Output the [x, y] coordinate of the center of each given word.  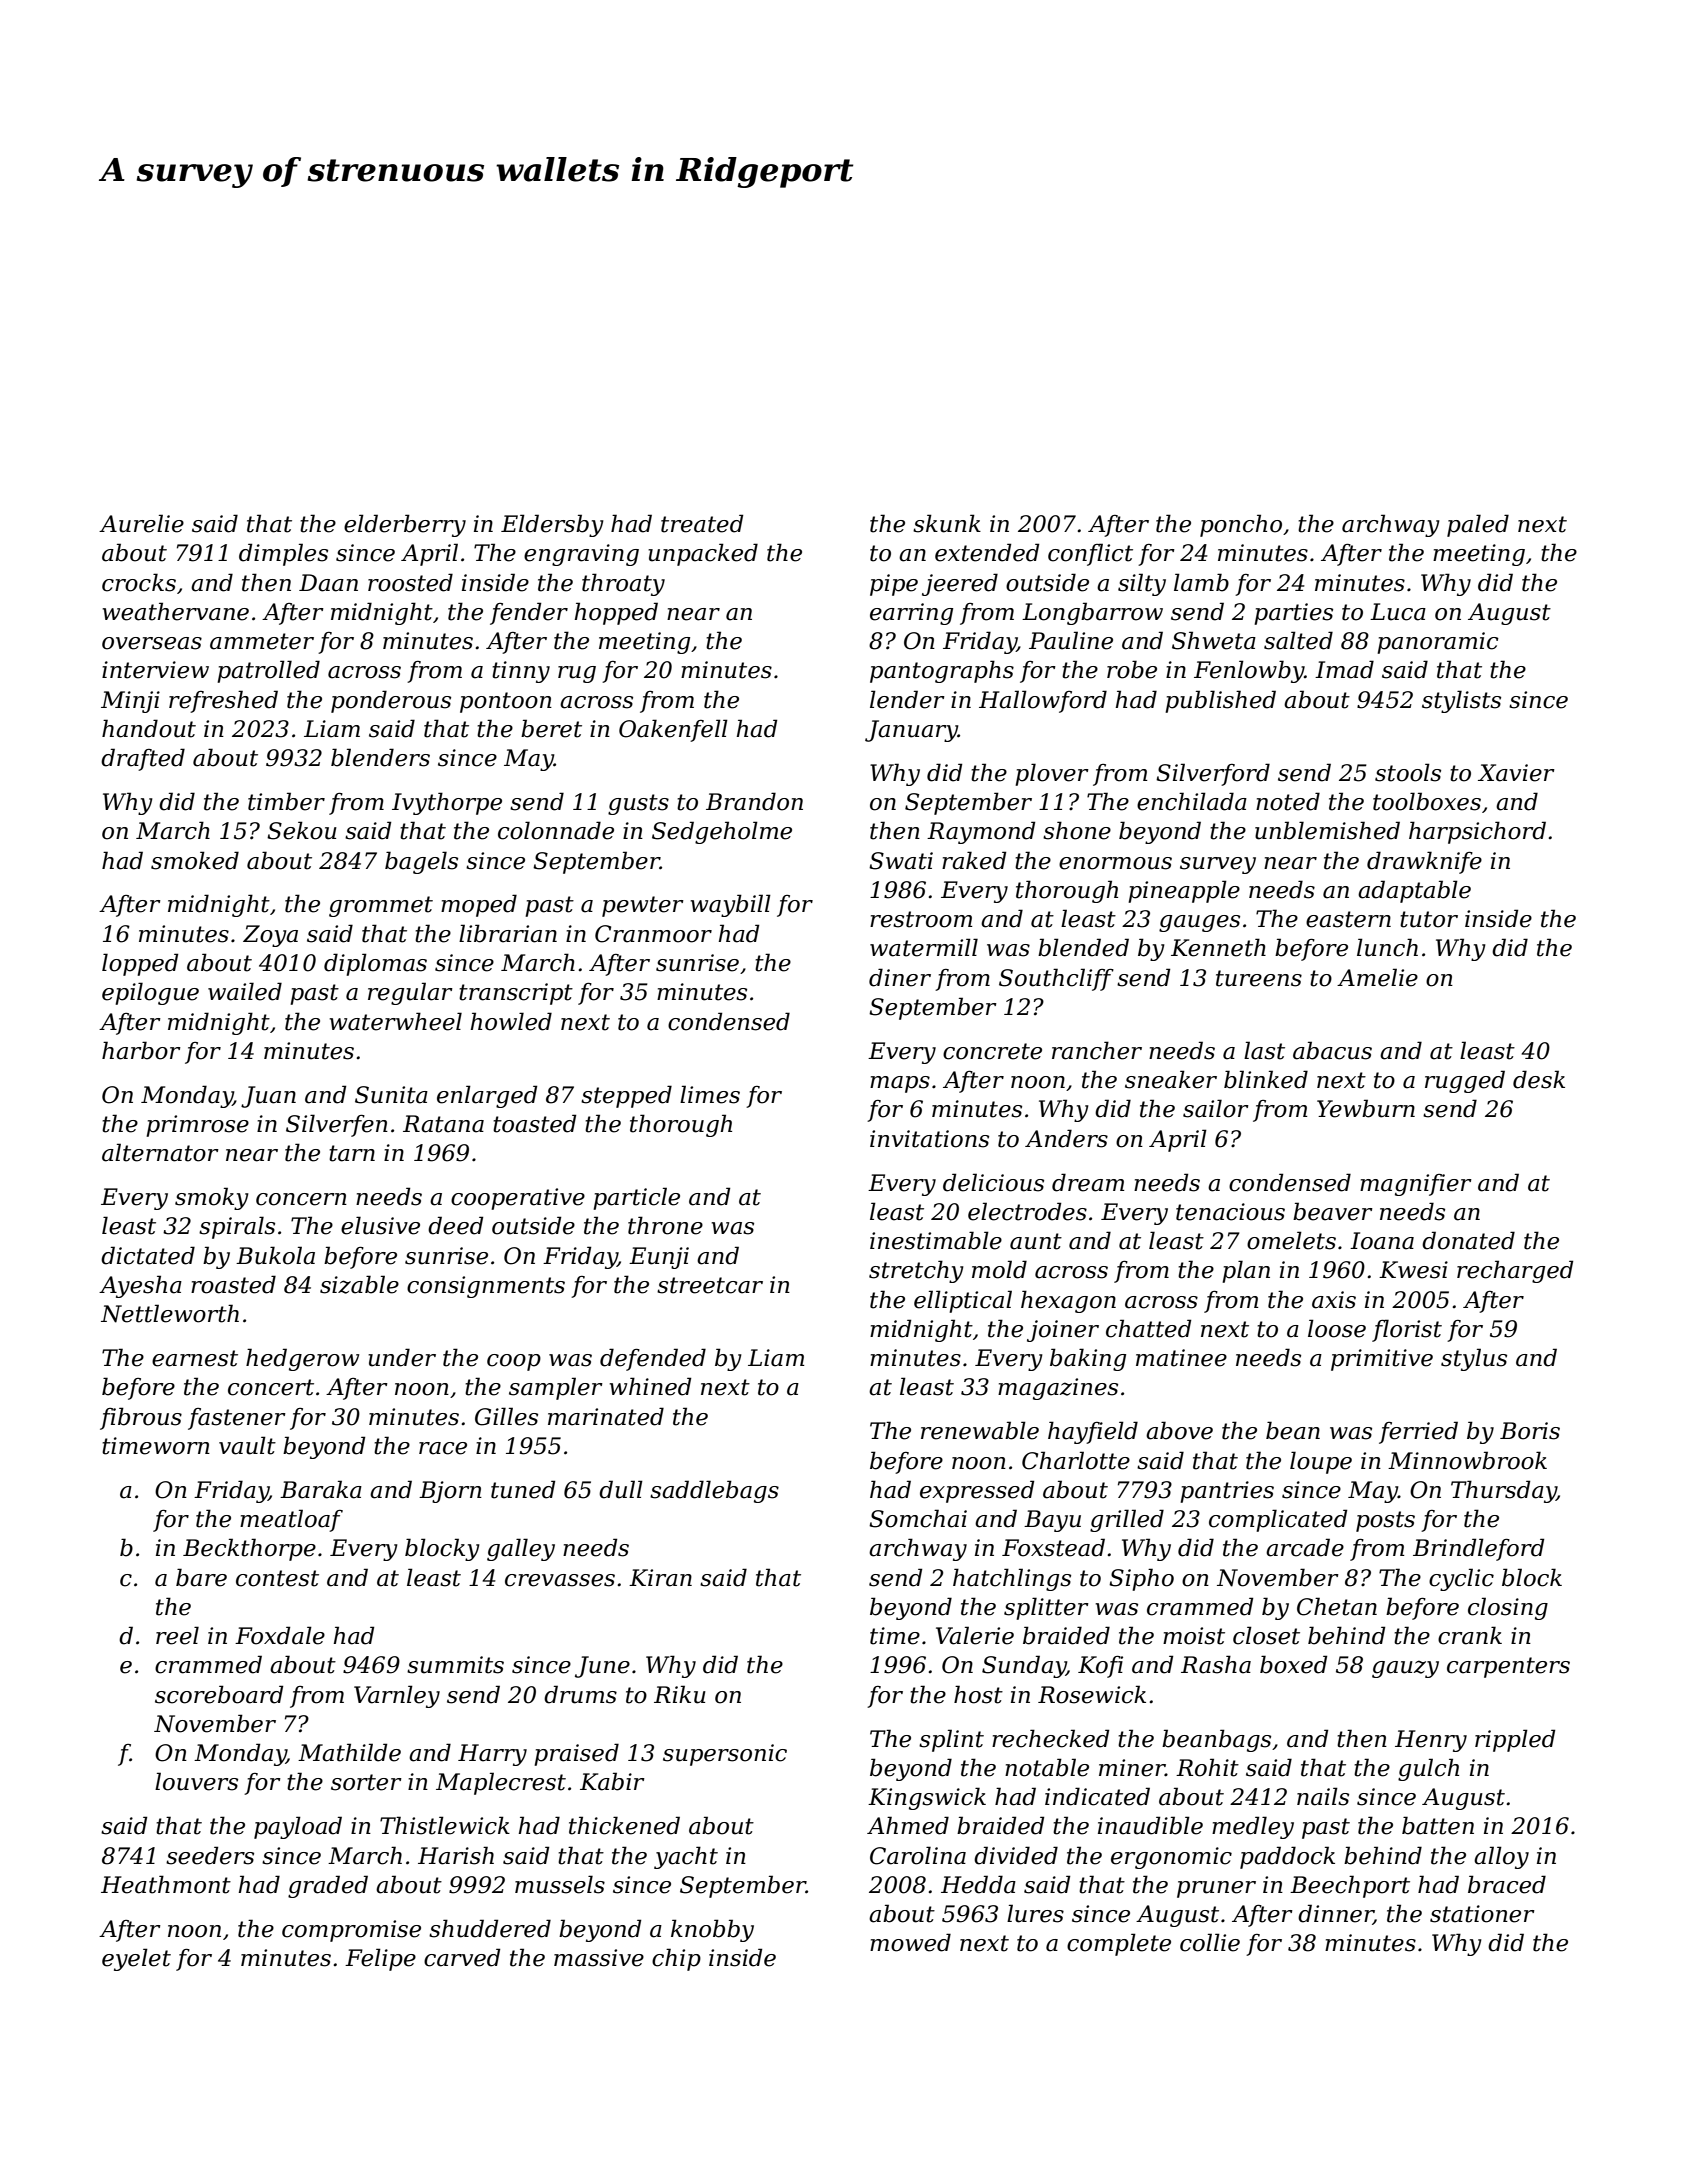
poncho [1241, 525]
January [911, 731]
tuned [523, 1489]
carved [462, 1957]
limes [710, 1094]
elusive [380, 1225]
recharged [1515, 1271]
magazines [1058, 1389]
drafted [143, 759]
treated [702, 523]
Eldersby [552, 525]
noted [1288, 801]
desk [1539, 1079]
